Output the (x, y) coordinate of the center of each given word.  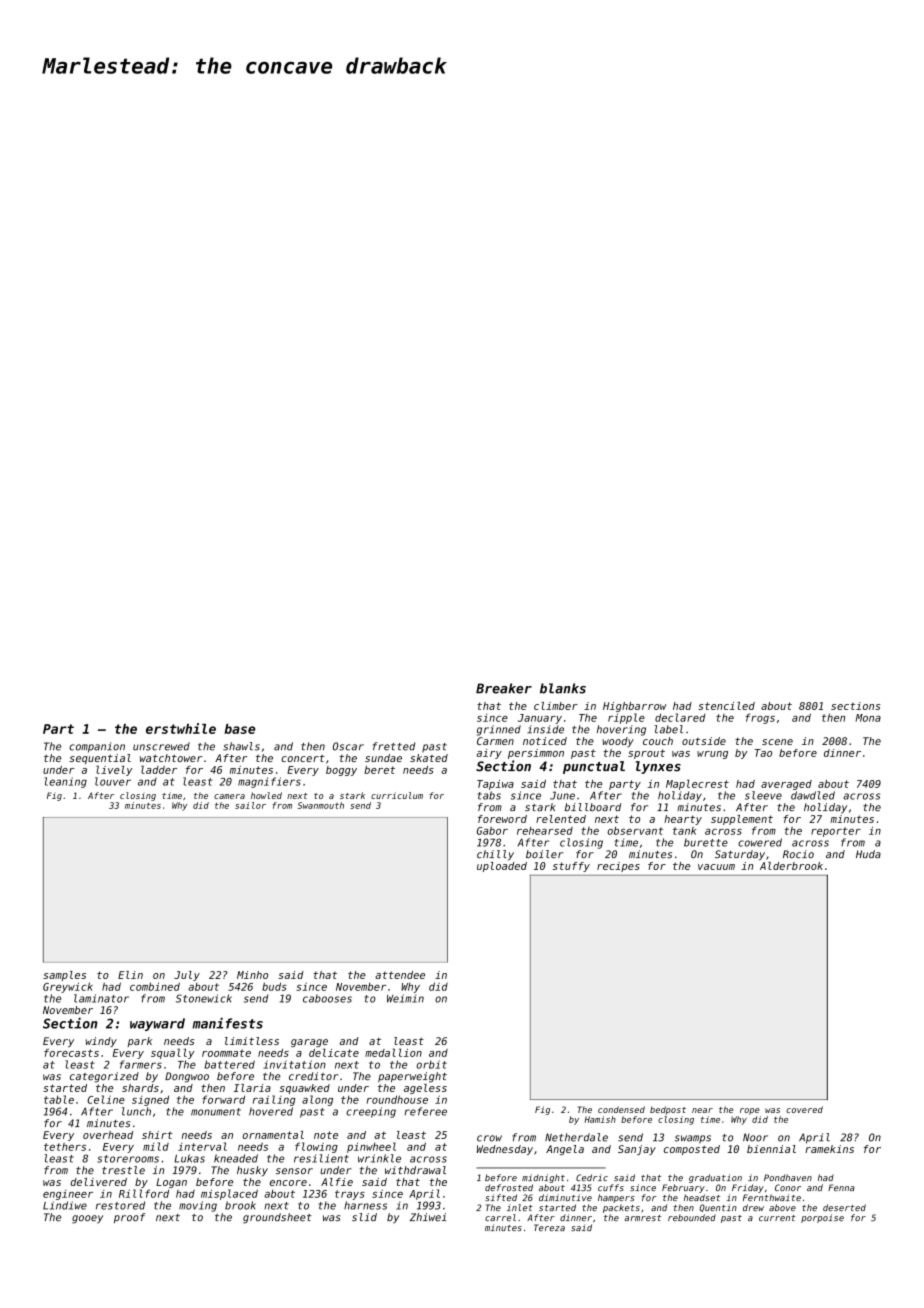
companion (97, 747)
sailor (250, 805)
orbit (431, 1064)
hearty (683, 820)
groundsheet (277, 1218)
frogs (760, 718)
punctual (594, 767)
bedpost (668, 1110)
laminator (101, 998)
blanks (563, 688)
